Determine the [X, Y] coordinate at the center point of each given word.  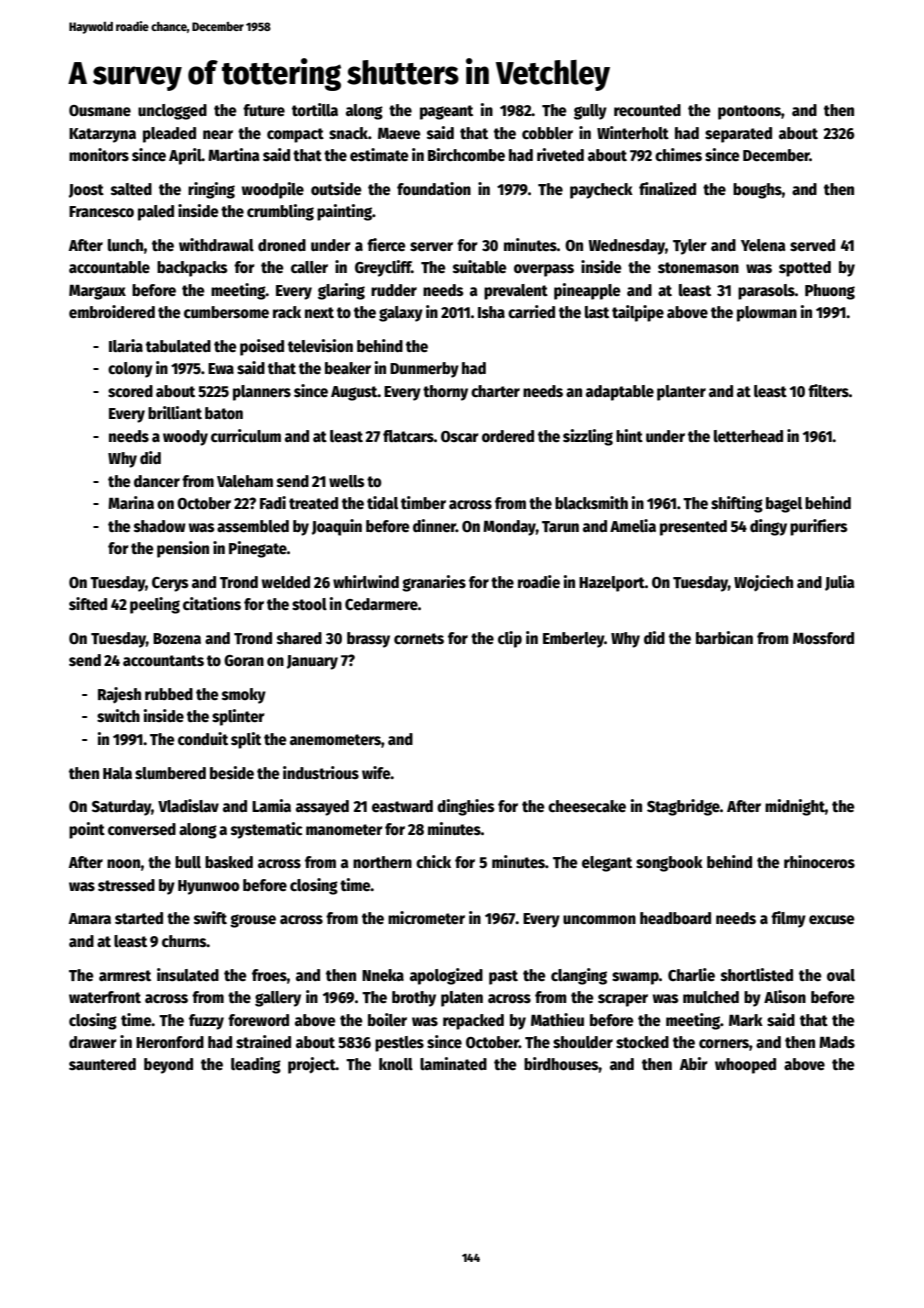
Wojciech [763, 583]
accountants [163, 661]
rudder [394, 290]
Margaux [97, 292]
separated [738, 135]
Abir [694, 1063]
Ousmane [100, 110]
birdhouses [561, 1064]
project [312, 1065]
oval [841, 975]
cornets [419, 639]
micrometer [426, 917]
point [87, 830]
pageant [446, 112]
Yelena [763, 245]
